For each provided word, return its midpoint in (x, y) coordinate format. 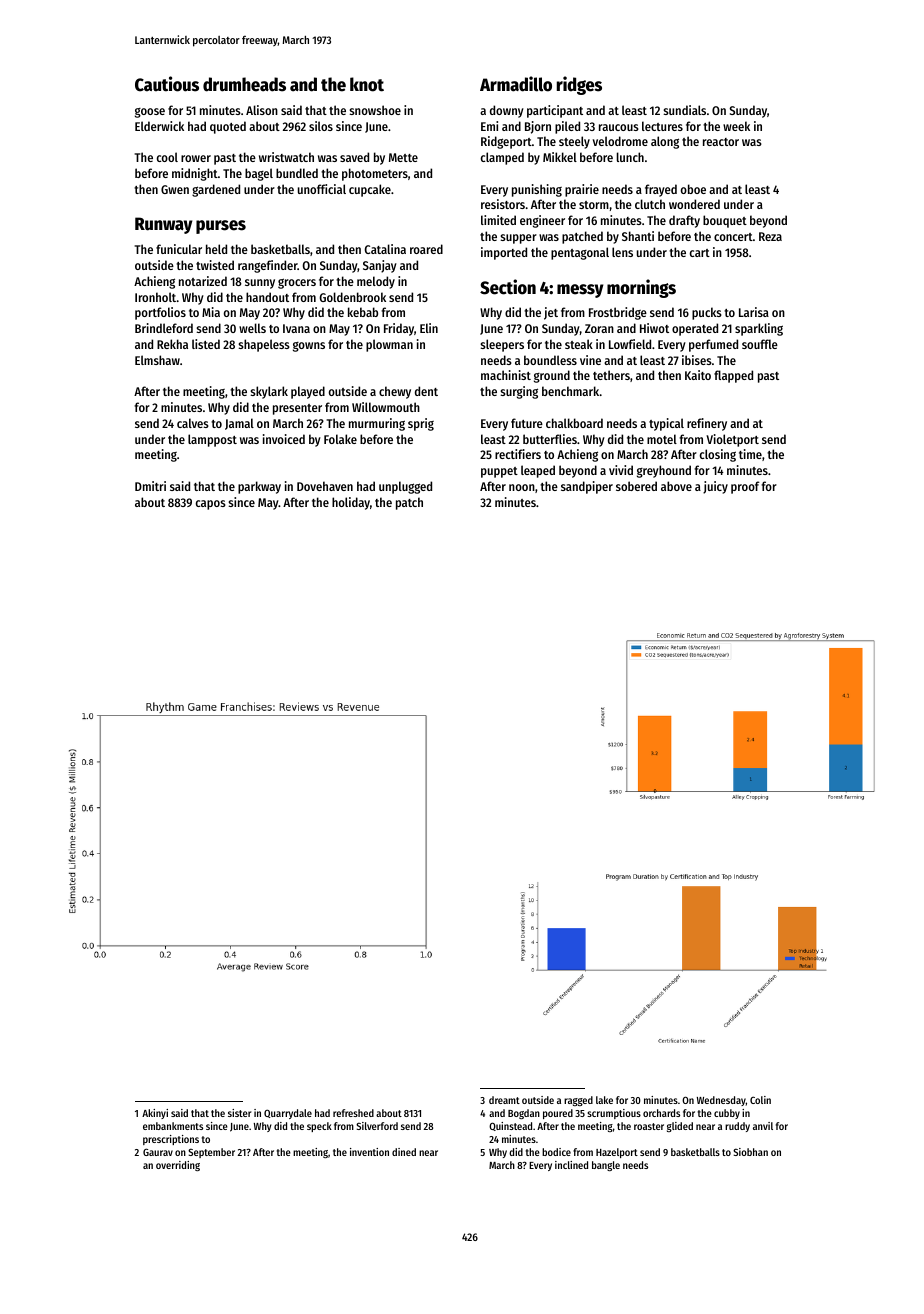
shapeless (264, 345)
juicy (715, 487)
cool (167, 157)
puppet (499, 472)
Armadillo (516, 84)
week (736, 126)
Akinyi (155, 1114)
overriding (178, 1166)
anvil (763, 1126)
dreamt (504, 1100)
